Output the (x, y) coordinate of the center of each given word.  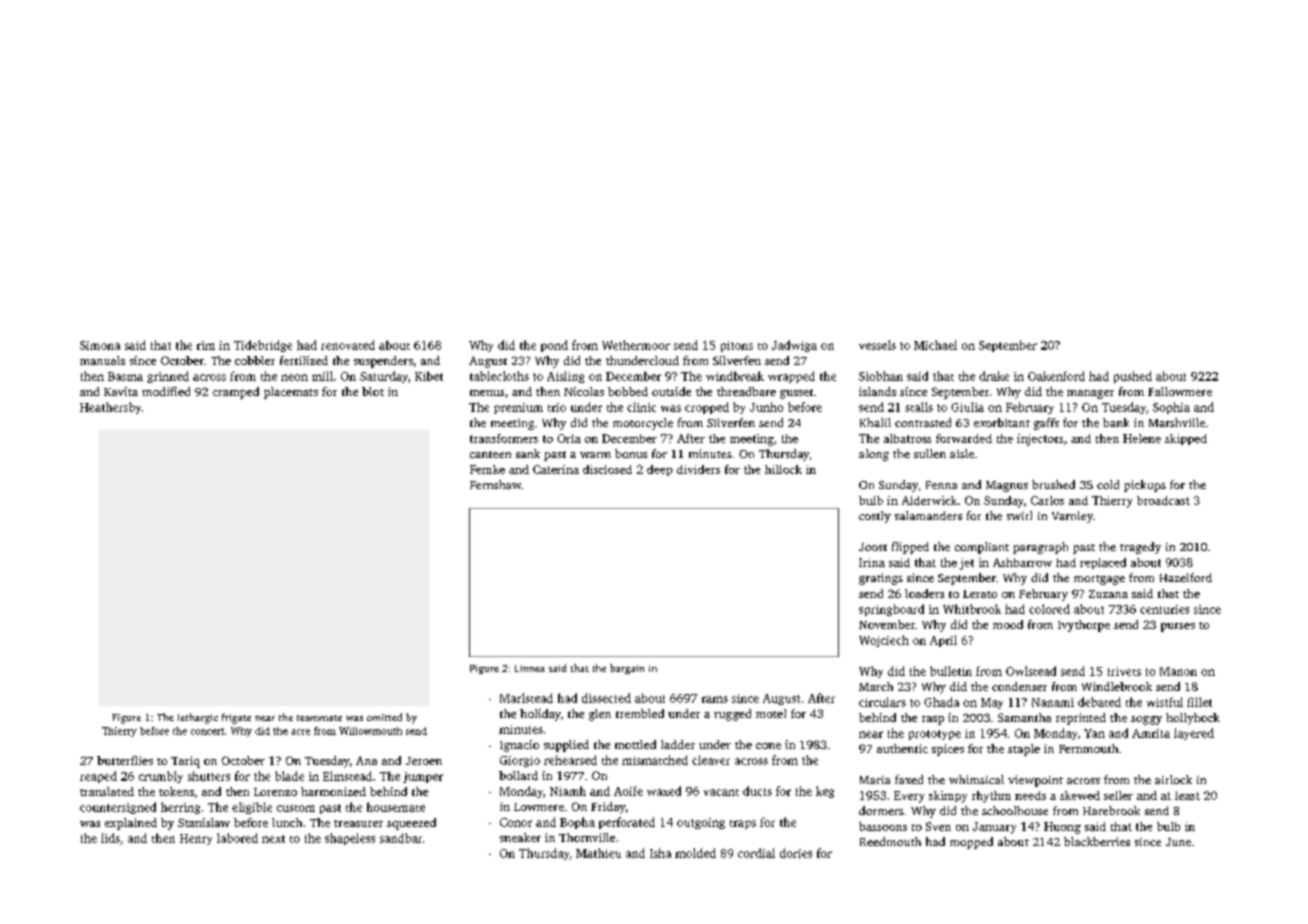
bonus (631, 453)
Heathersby (110, 408)
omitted (384, 717)
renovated (348, 345)
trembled (640, 713)
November (887, 624)
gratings (881, 579)
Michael (935, 345)
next (273, 839)
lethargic (198, 718)
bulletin (951, 671)
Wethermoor (636, 345)
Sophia (1171, 408)
